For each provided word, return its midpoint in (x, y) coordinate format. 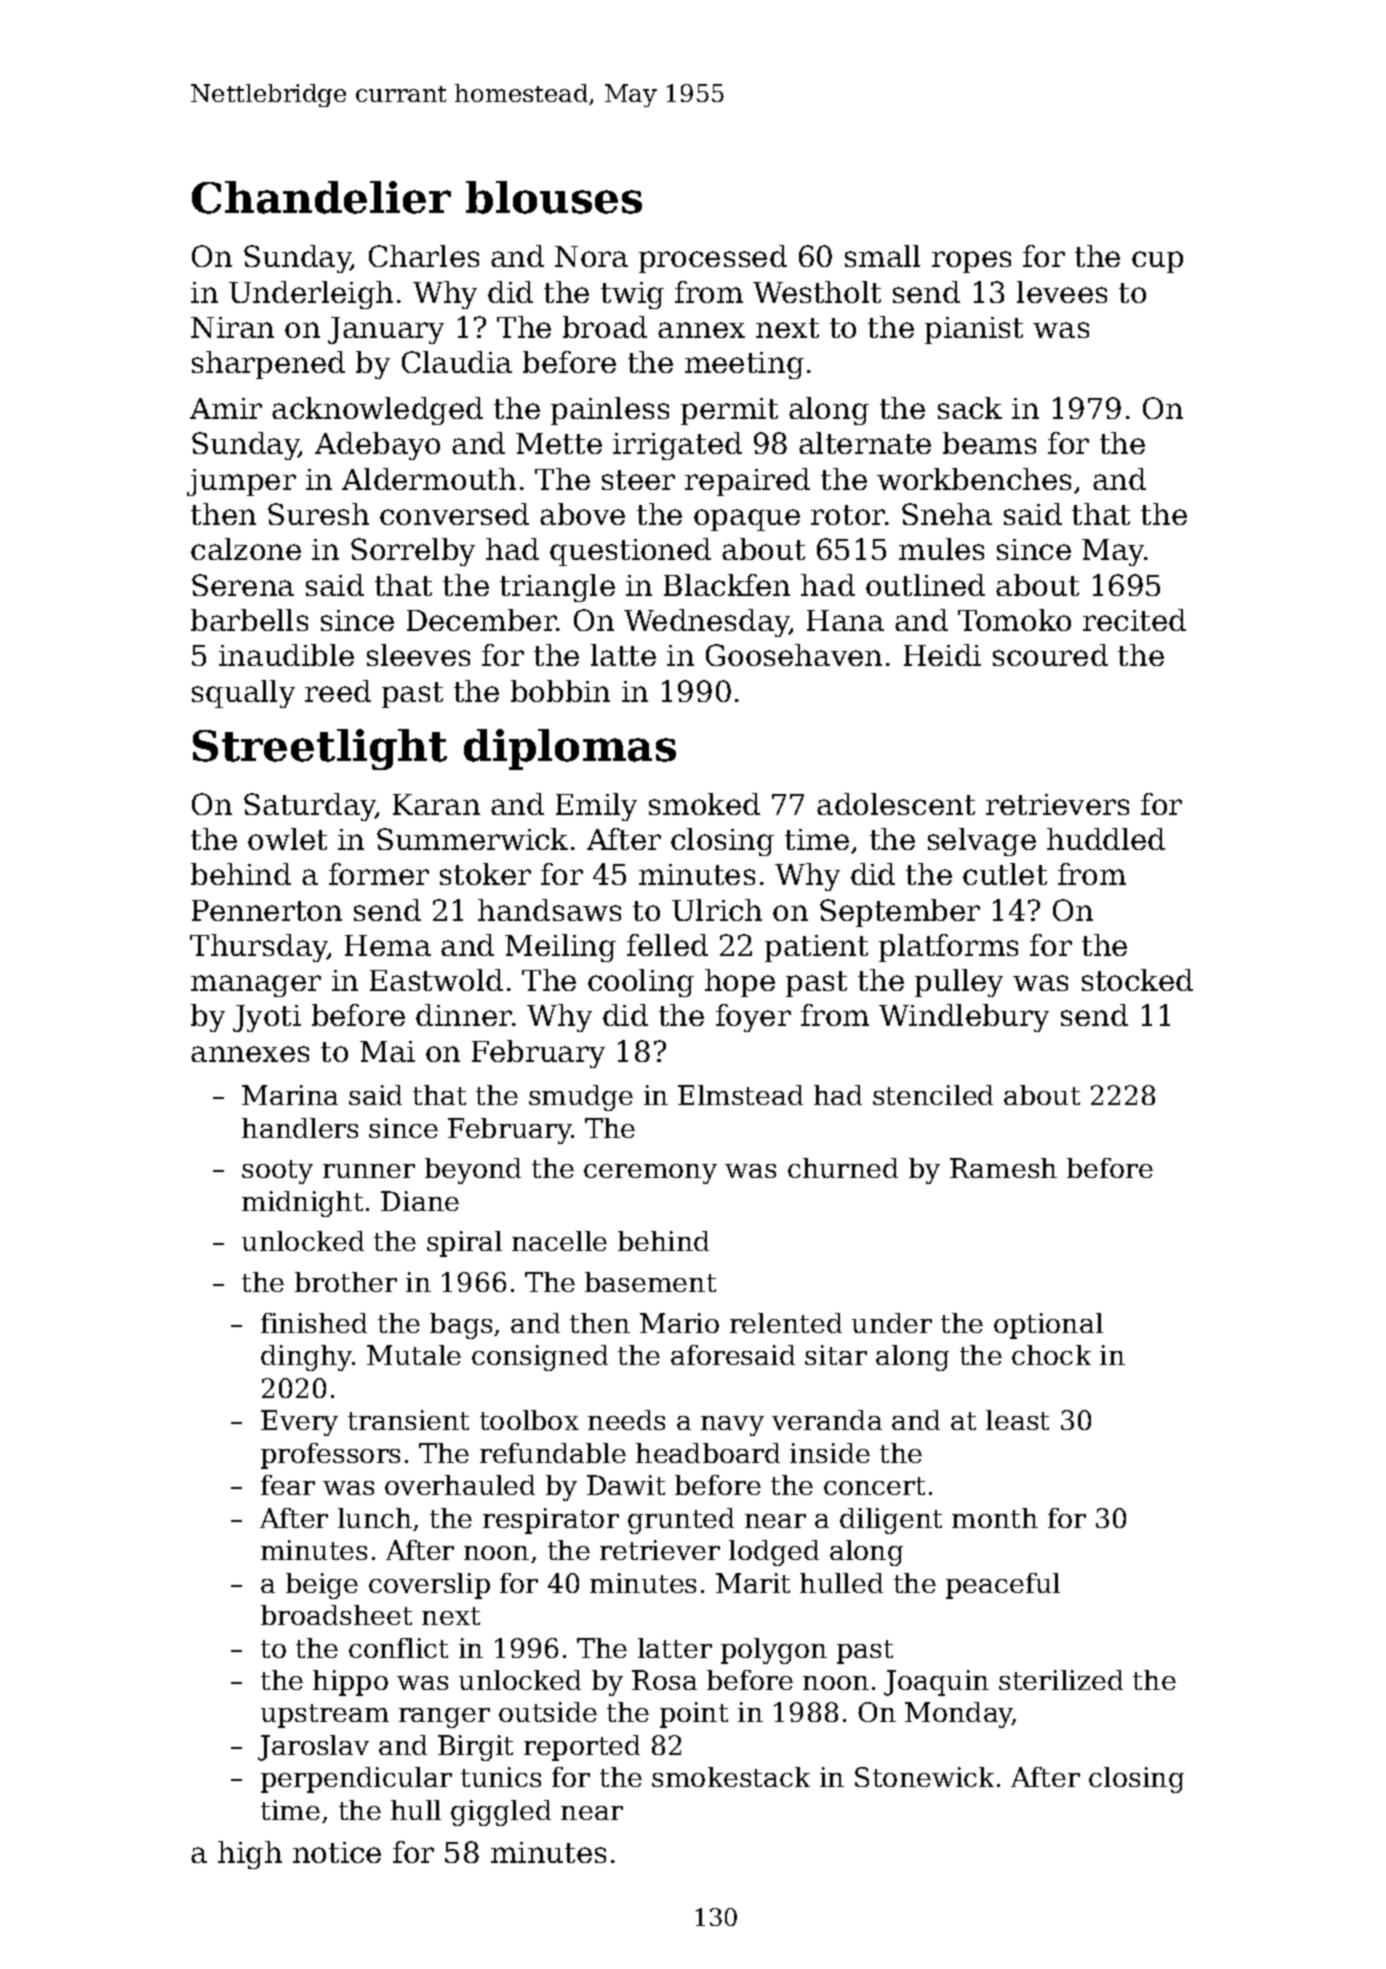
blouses (554, 197)
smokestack (731, 1777)
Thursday (259, 948)
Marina (290, 1095)
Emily (596, 807)
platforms (948, 948)
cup (1157, 262)
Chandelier (321, 197)
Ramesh (1003, 1168)
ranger (444, 1718)
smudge (581, 1098)
